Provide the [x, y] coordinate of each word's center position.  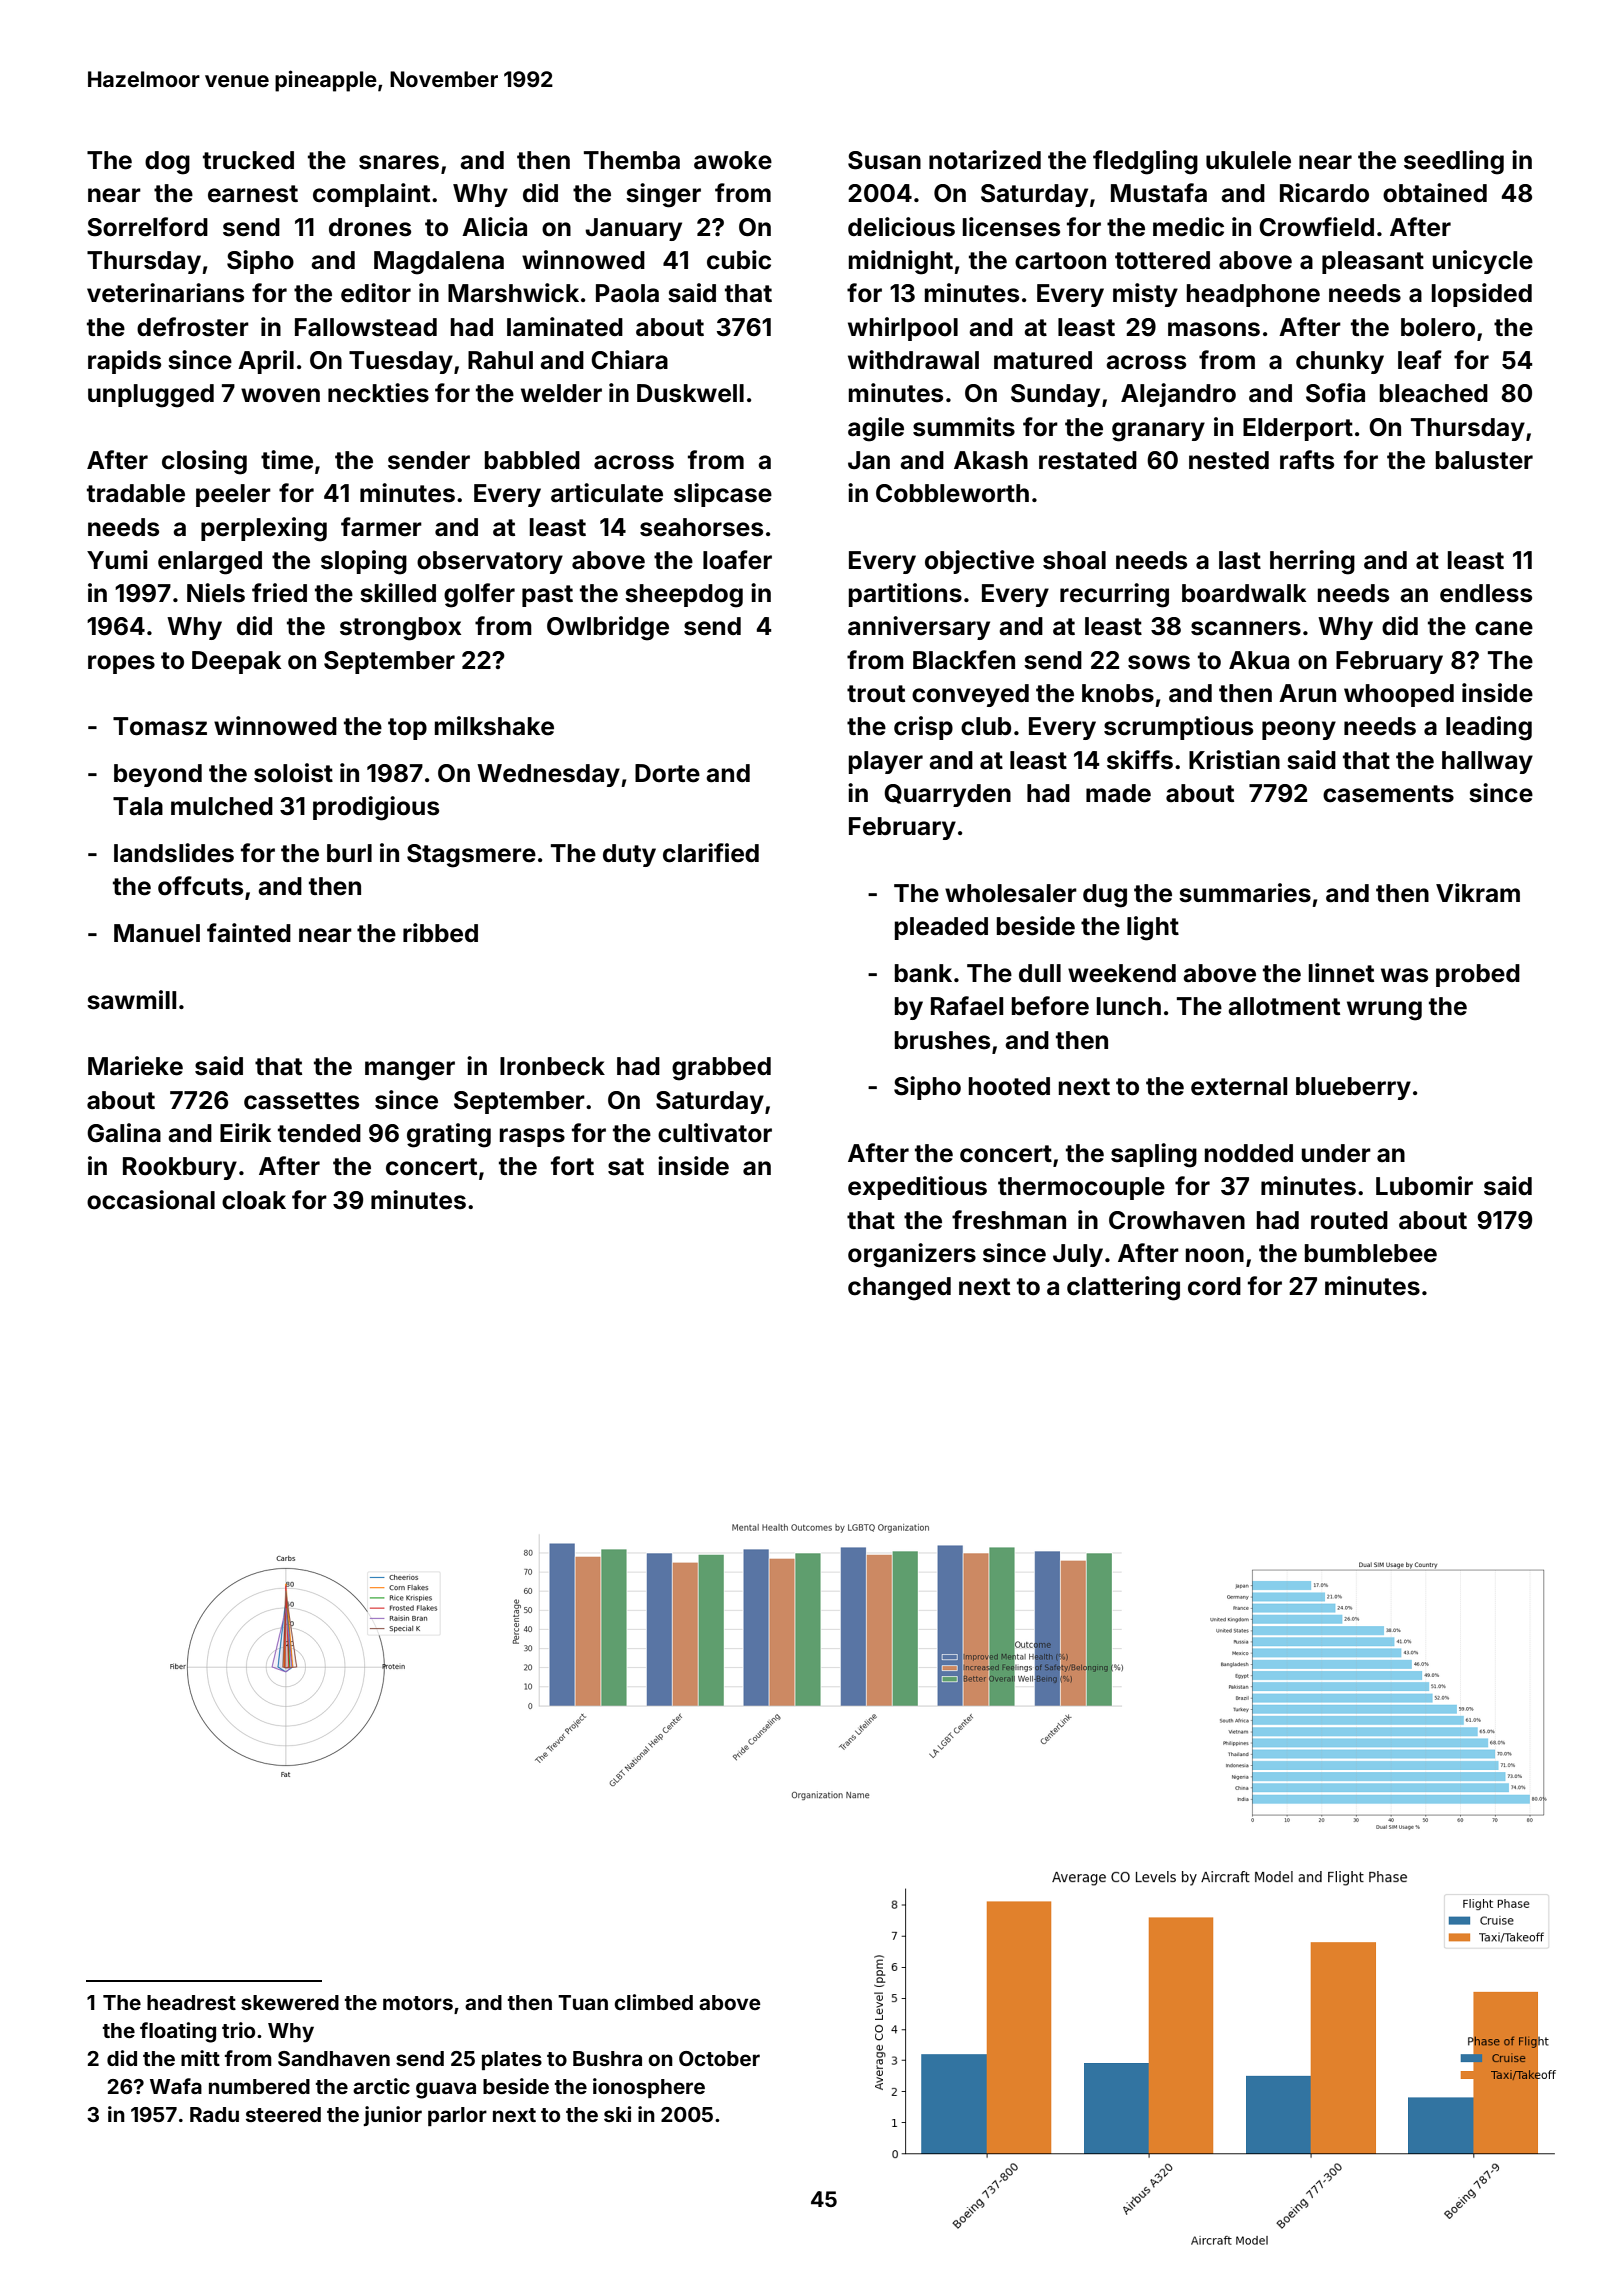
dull [1040, 973]
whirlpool [903, 329]
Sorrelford [147, 227]
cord [1214, 1286]
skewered [290, 2002]
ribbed [440, 933]
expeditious [917, 1188]
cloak [254, 1200]
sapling [1154, 1155]
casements [1388, 794]
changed [899, 1289]
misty [1145, 295]
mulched [222, 806]
